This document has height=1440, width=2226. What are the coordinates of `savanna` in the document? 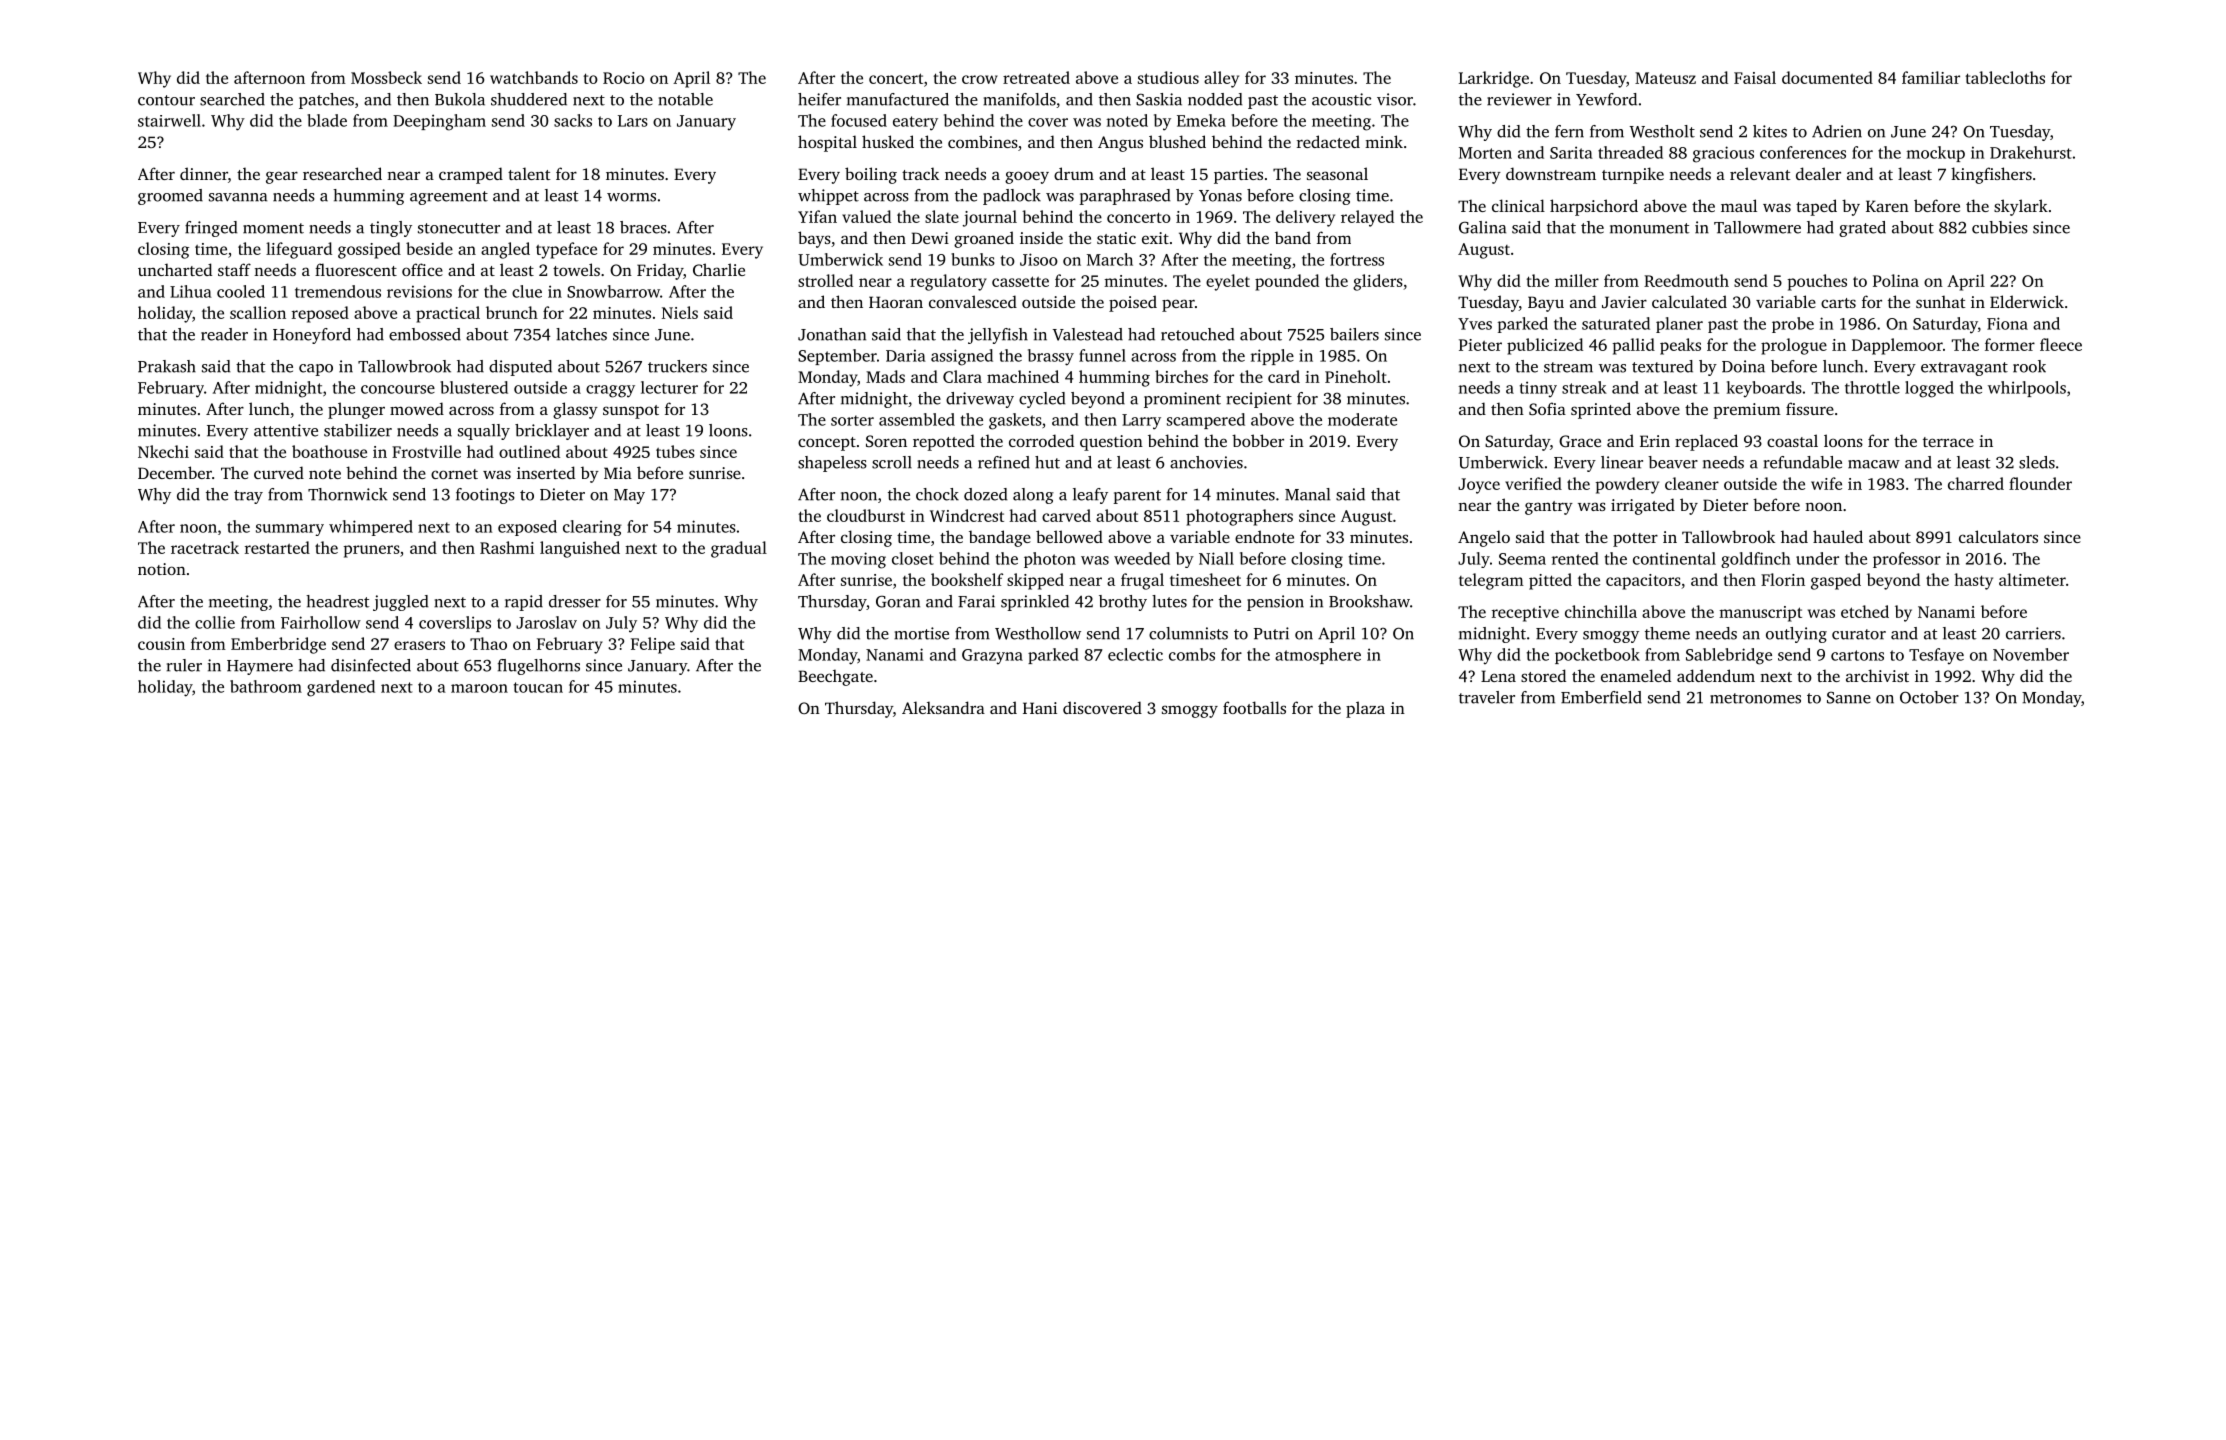 It's located at (238, 197).
